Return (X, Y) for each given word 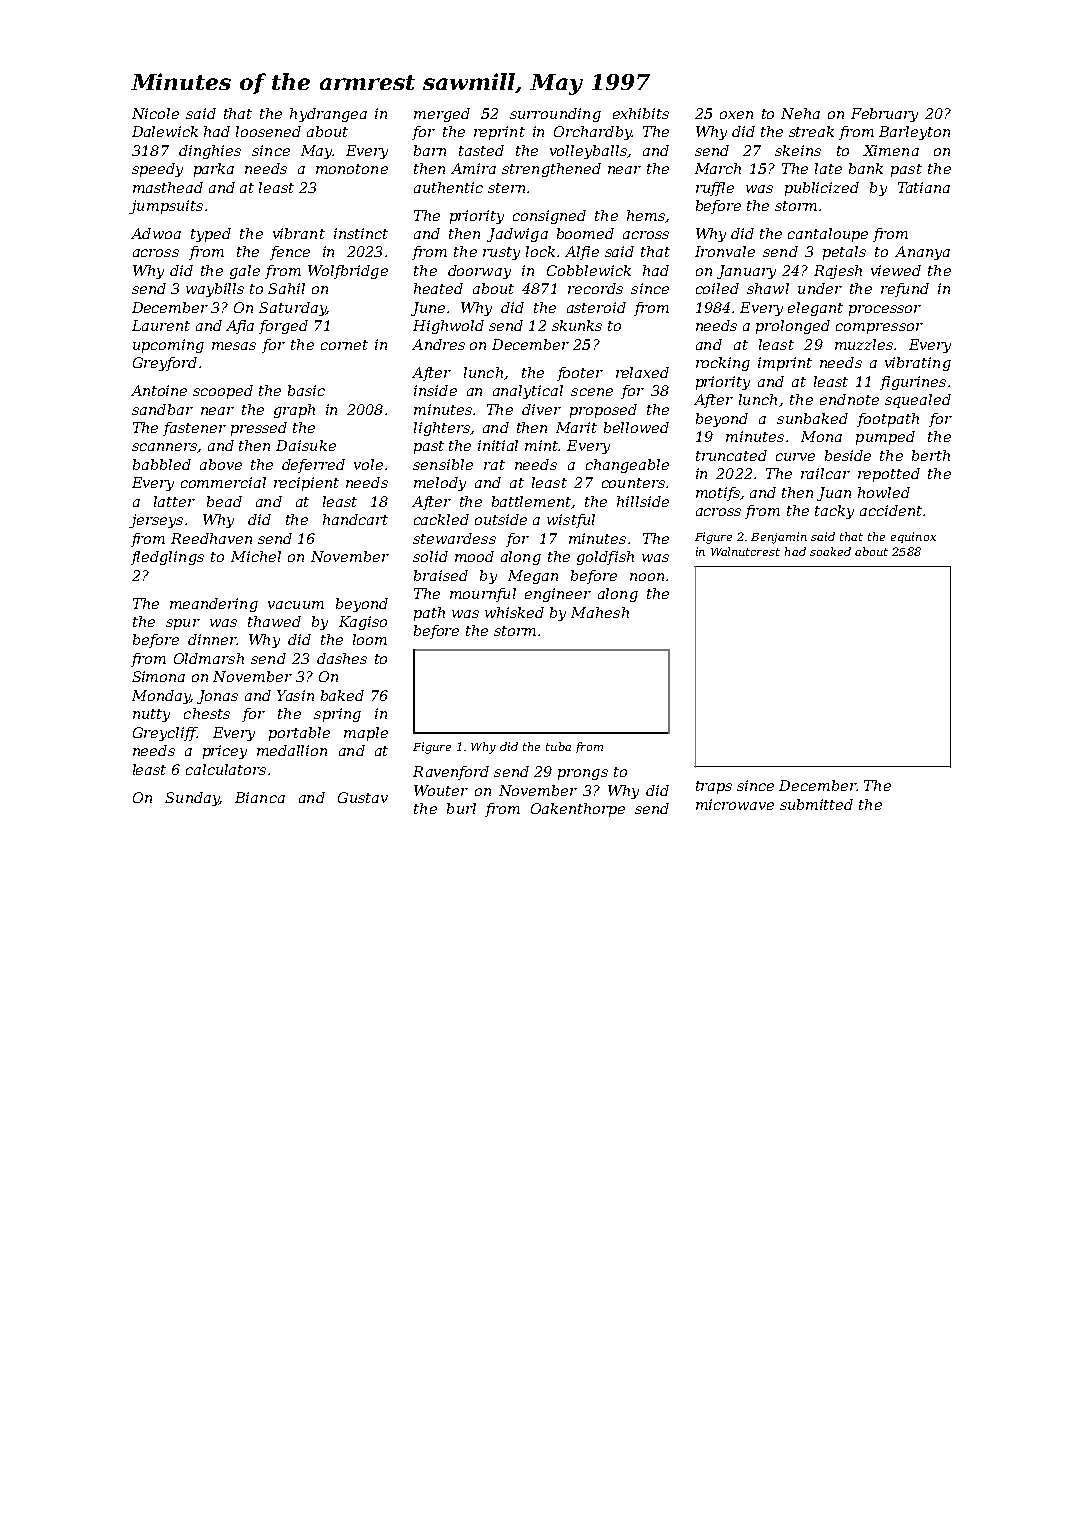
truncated (731, 455)
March (718, 168)
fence (290, 253)
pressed (259, 429)
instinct (361, 233)
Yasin (295, 695)
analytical (528, 392)
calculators (226, 769)
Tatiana (924, 187)
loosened (268, 131)
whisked (514, 612)
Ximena (891, 150)
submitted (816, 804)
